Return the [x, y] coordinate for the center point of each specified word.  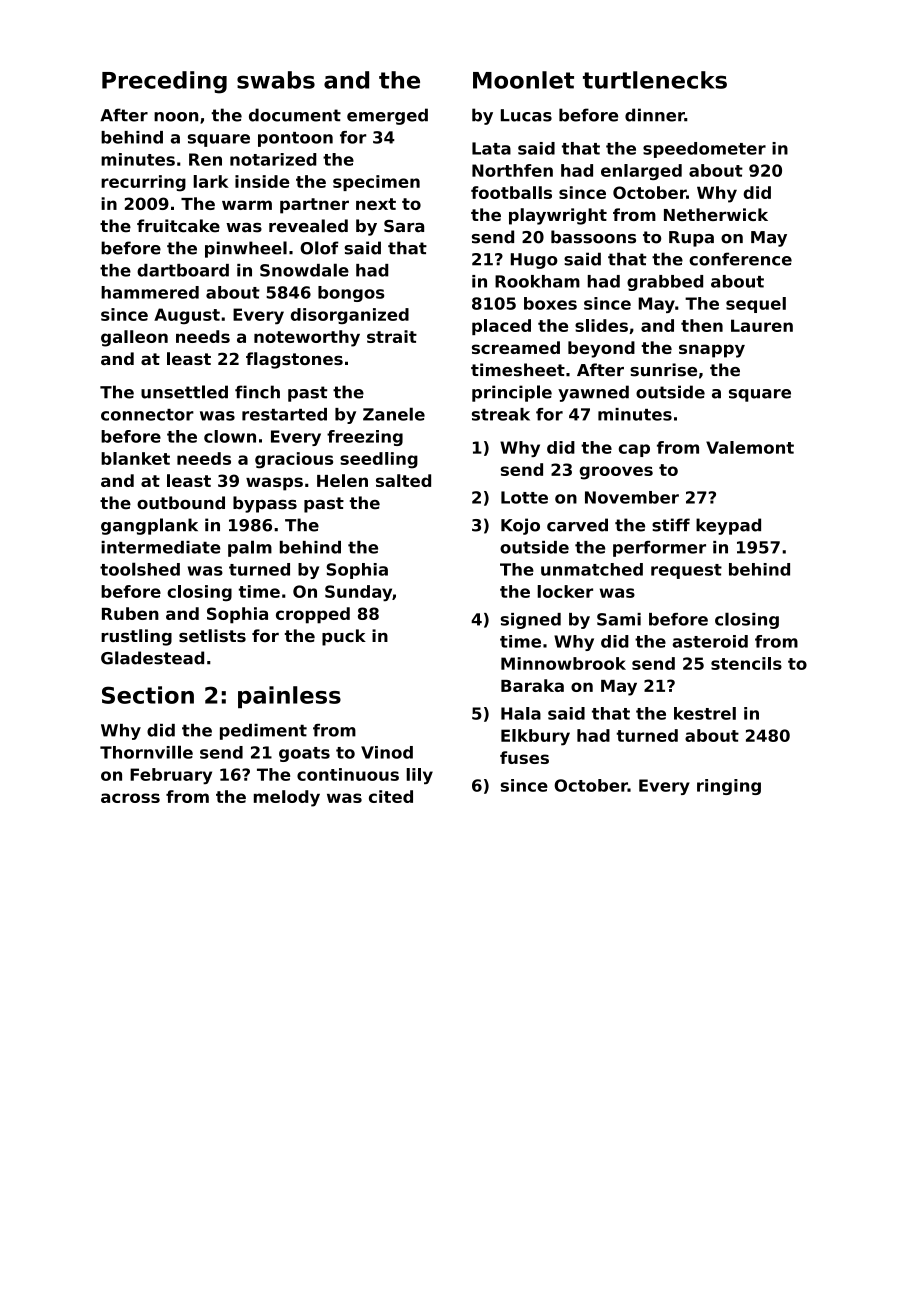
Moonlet [523, 80]
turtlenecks [655, 80]
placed [501, 327]
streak [501, 414]
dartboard [183, 270]
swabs [276, 80]
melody [287, 798]
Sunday [358, 593]
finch [257, 392]
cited [391, 796]
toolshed [140, 569]
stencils [746, 663]
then [702, 325]
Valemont [750, 447]
